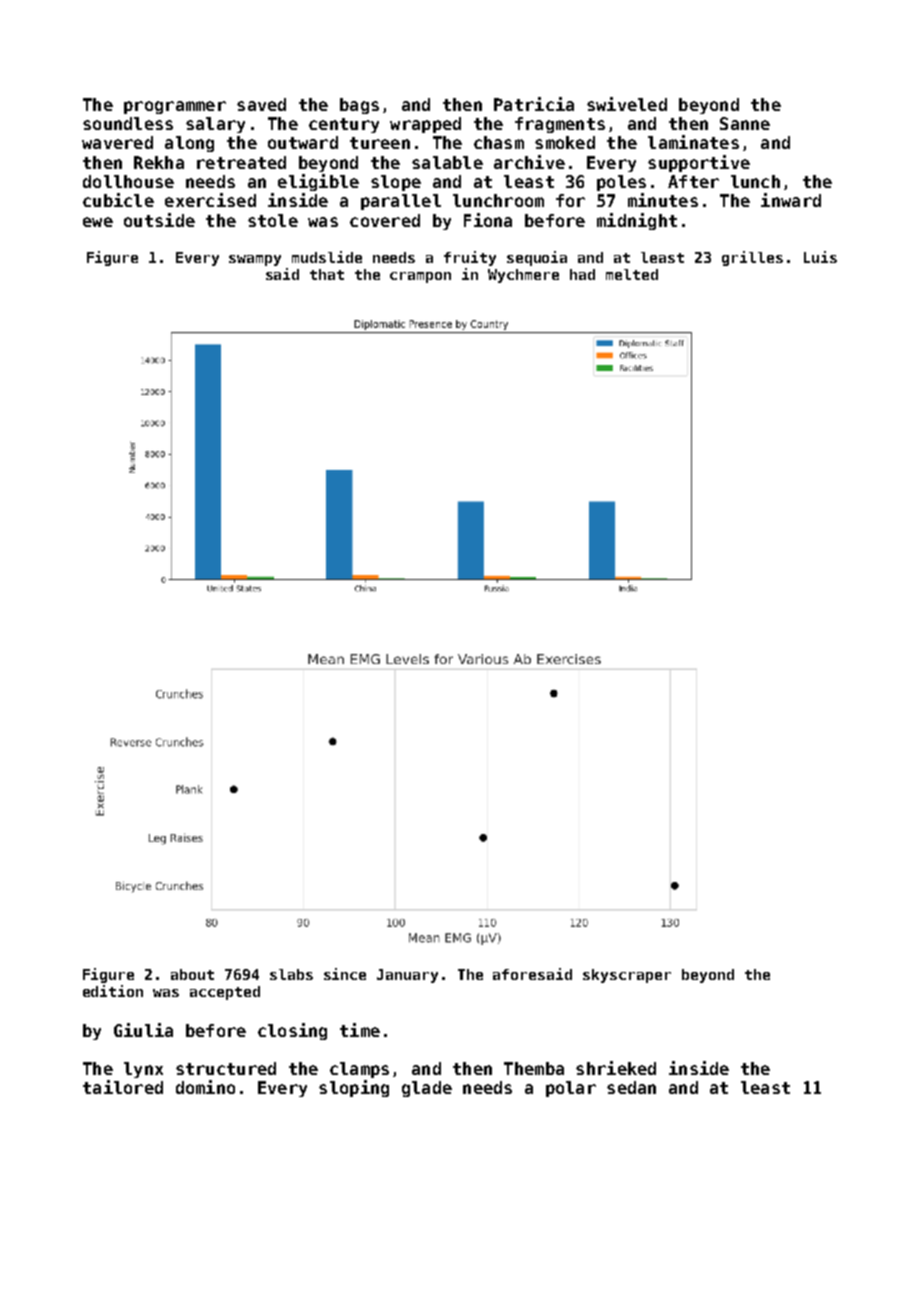 Image resolution: width=924 pixels, height=1308 pixels. I want to click on outside, so click(159, 220).
